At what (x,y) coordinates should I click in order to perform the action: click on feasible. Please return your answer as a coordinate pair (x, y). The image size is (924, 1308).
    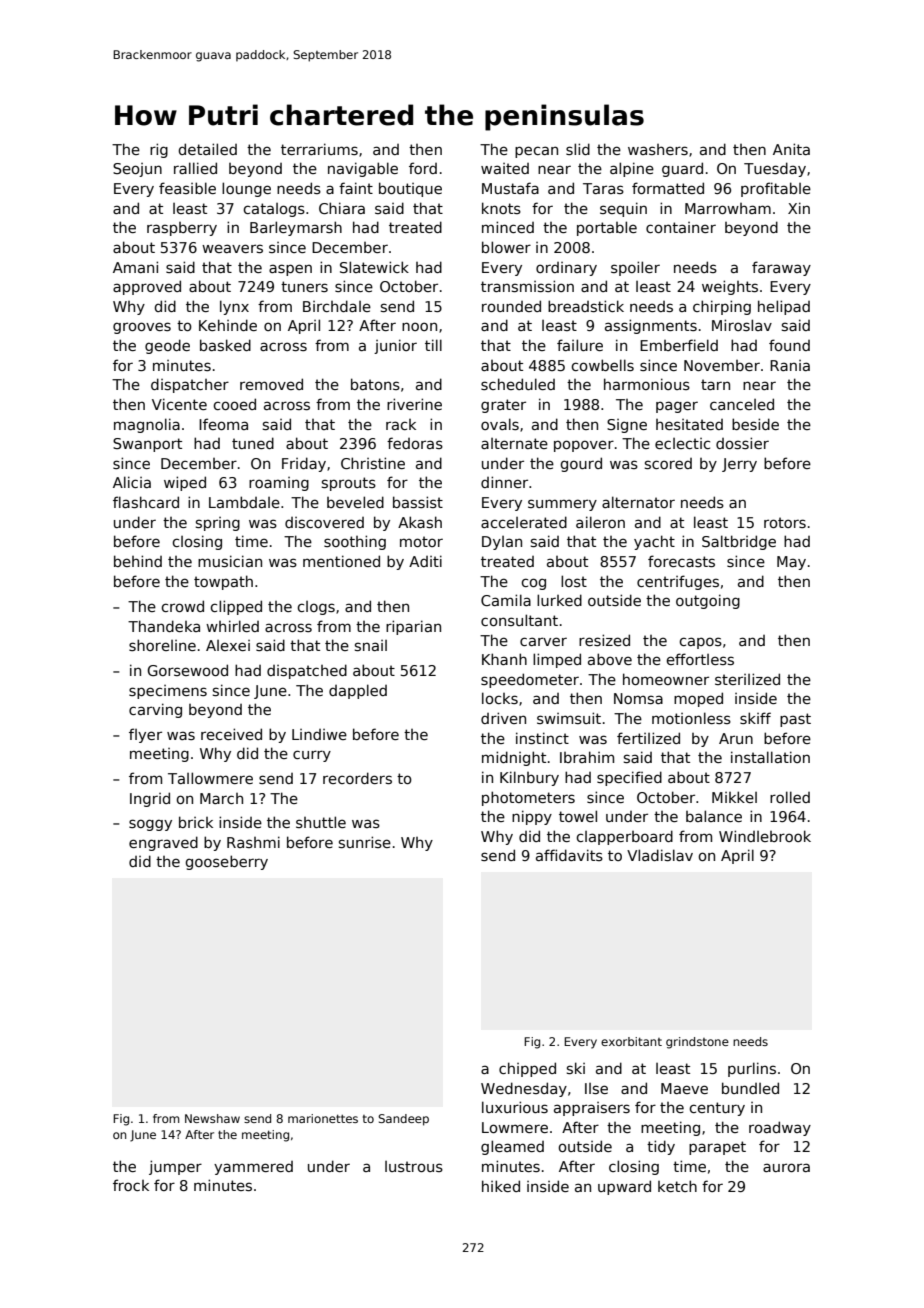
    Looking at the image, I should click on (187, 188).
